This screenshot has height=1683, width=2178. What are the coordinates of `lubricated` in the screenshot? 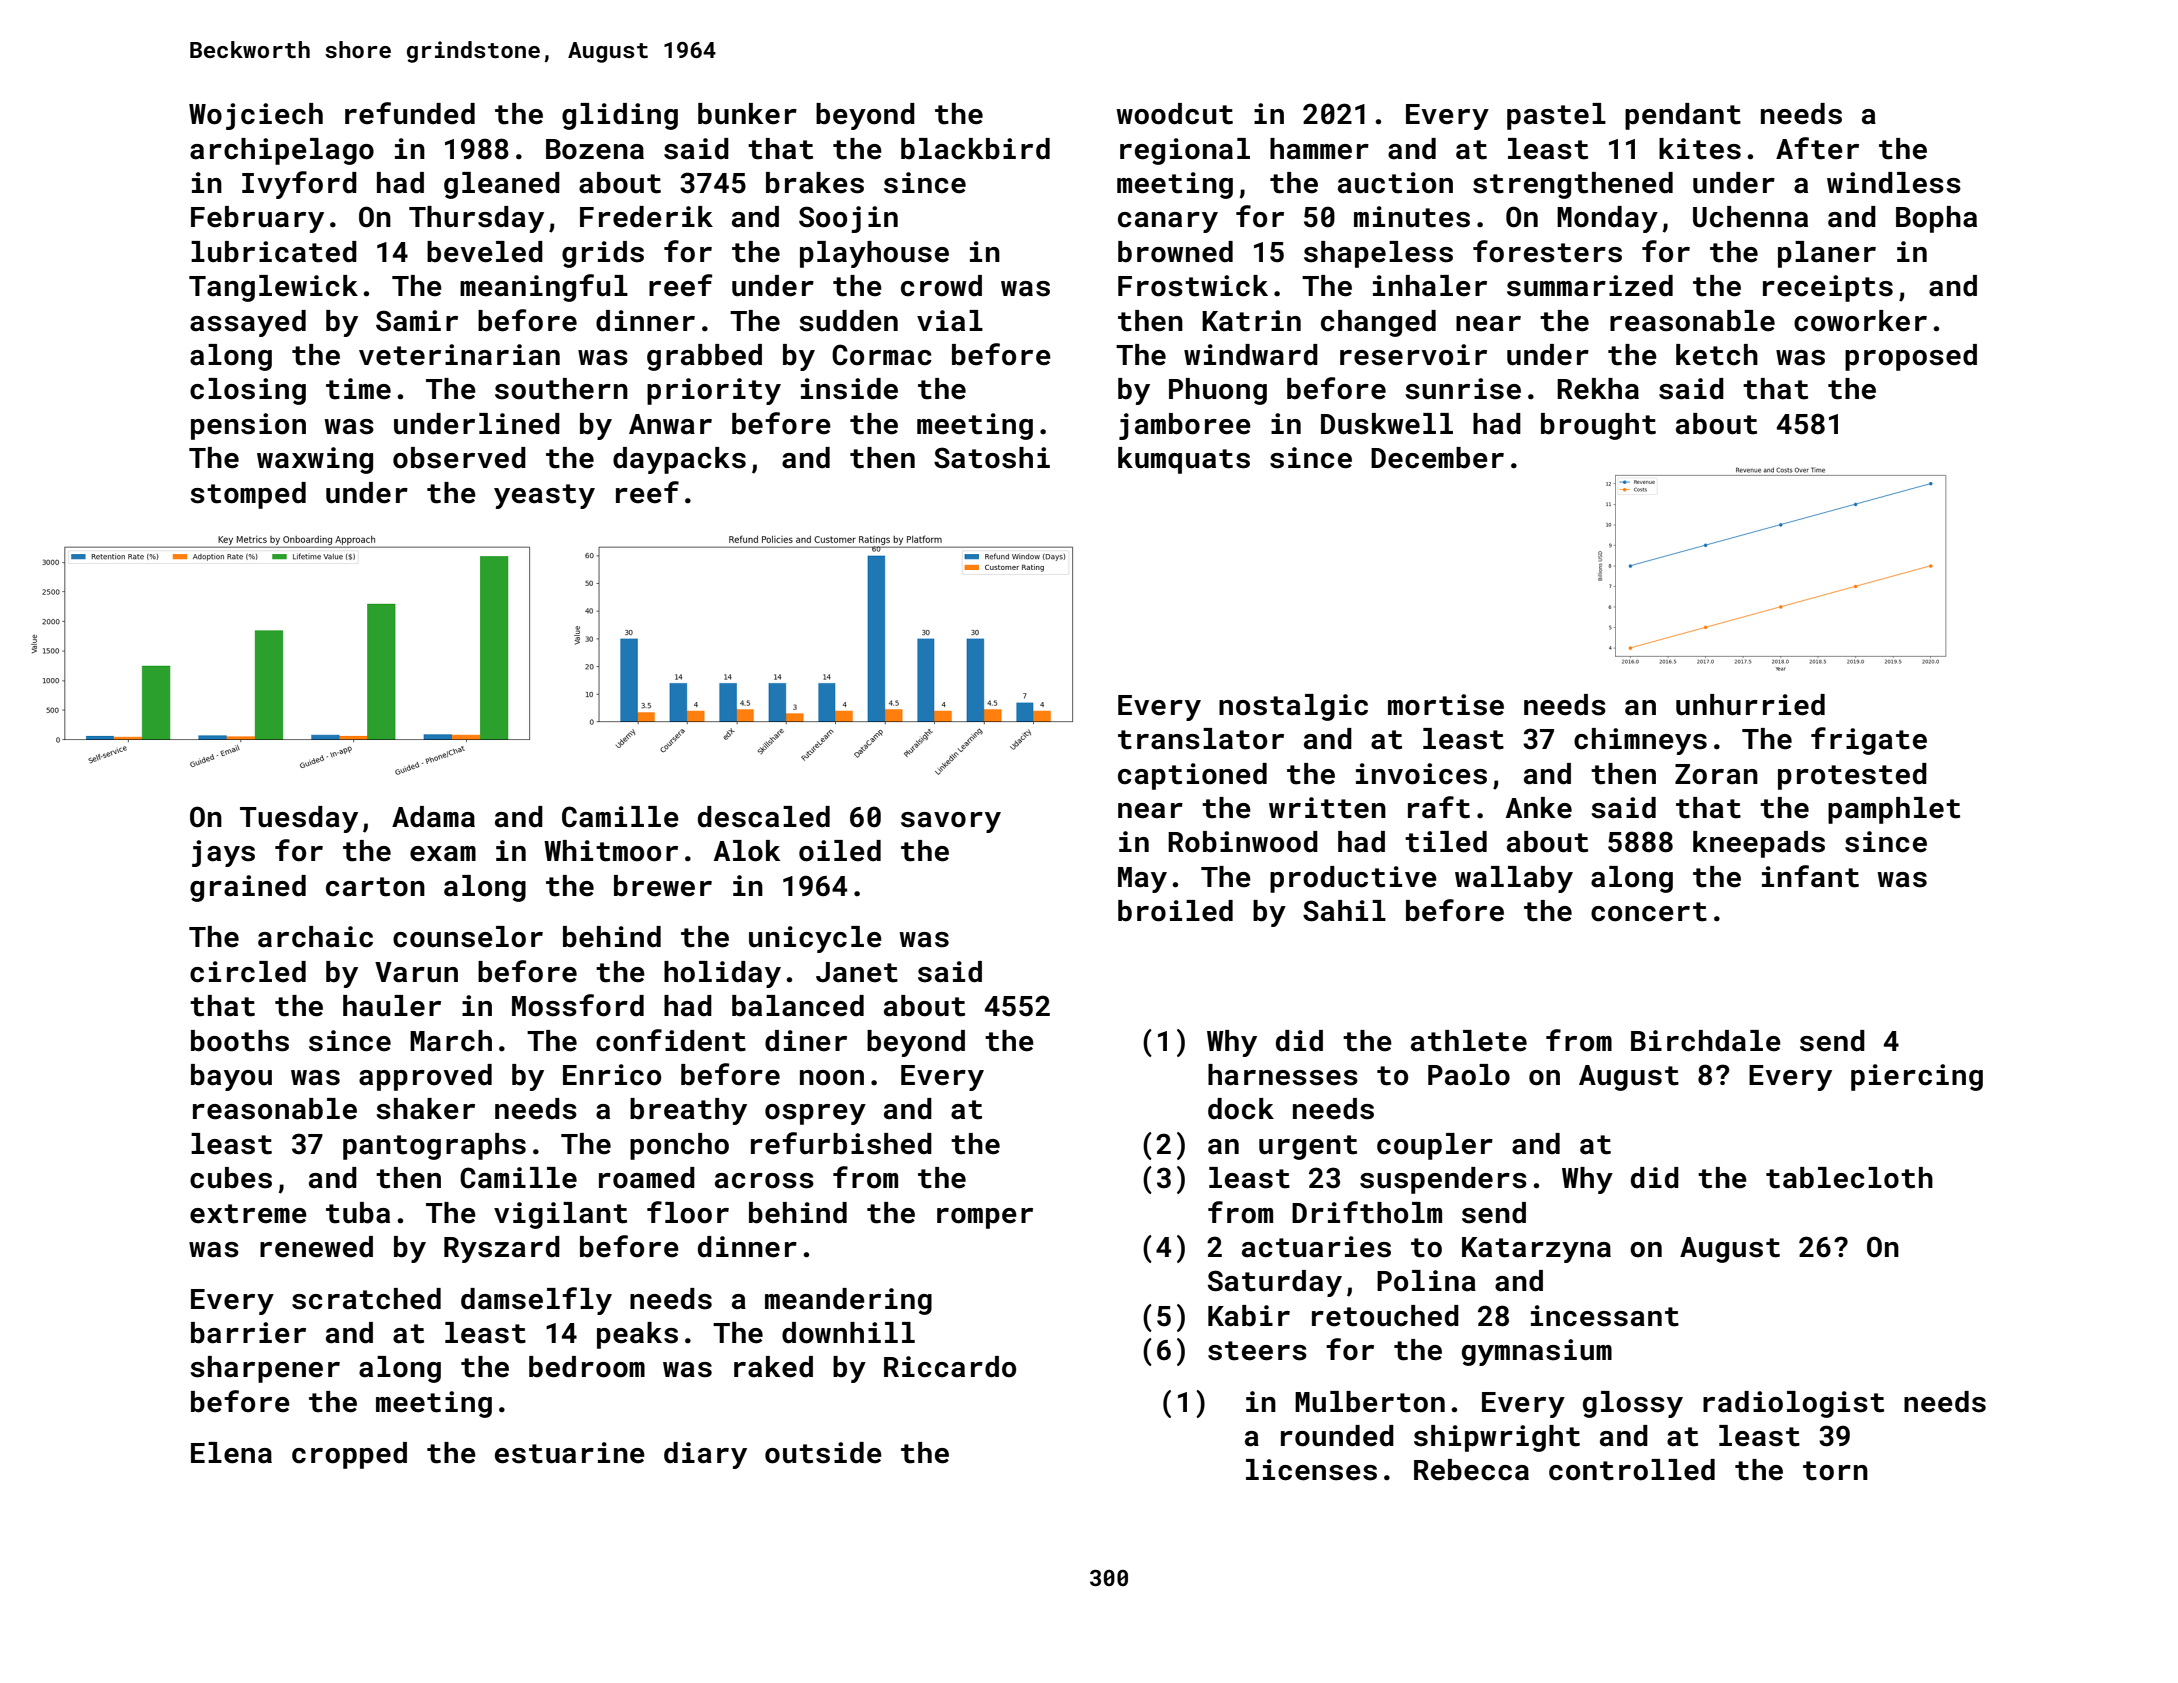 It's located at (274, 252).
